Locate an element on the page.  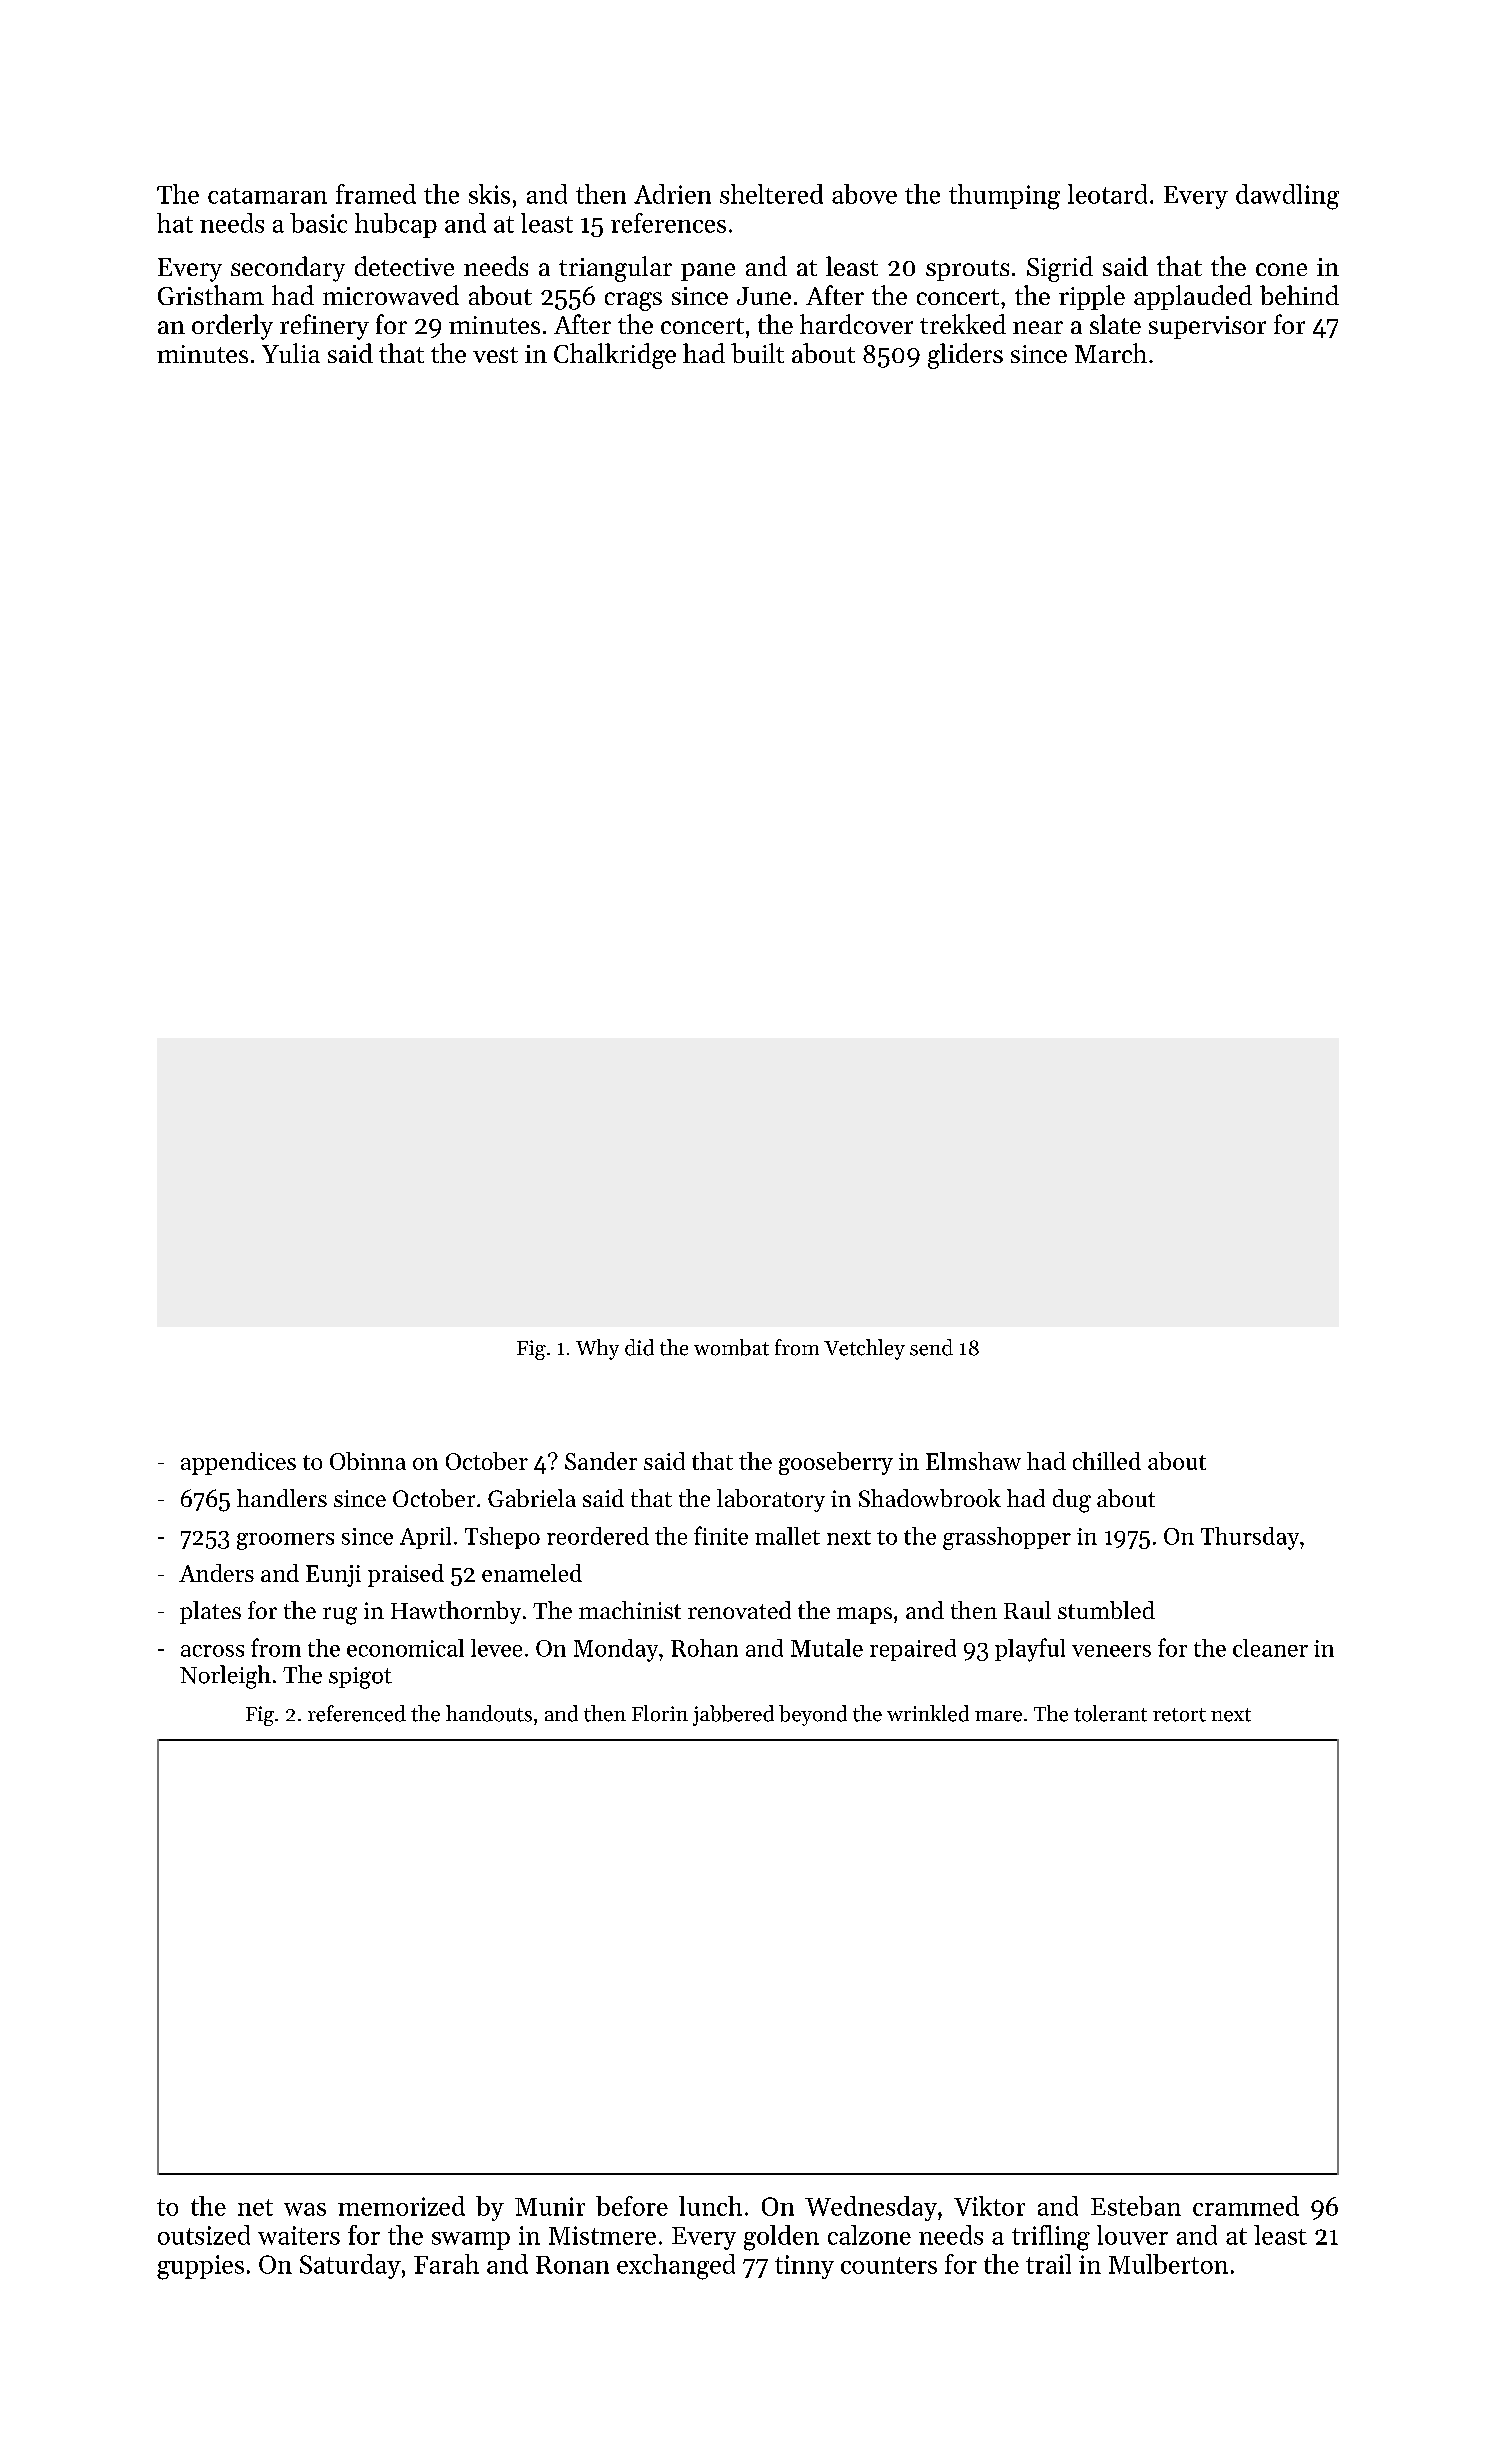
cleaner is located at coordinates (1270, 1648).
